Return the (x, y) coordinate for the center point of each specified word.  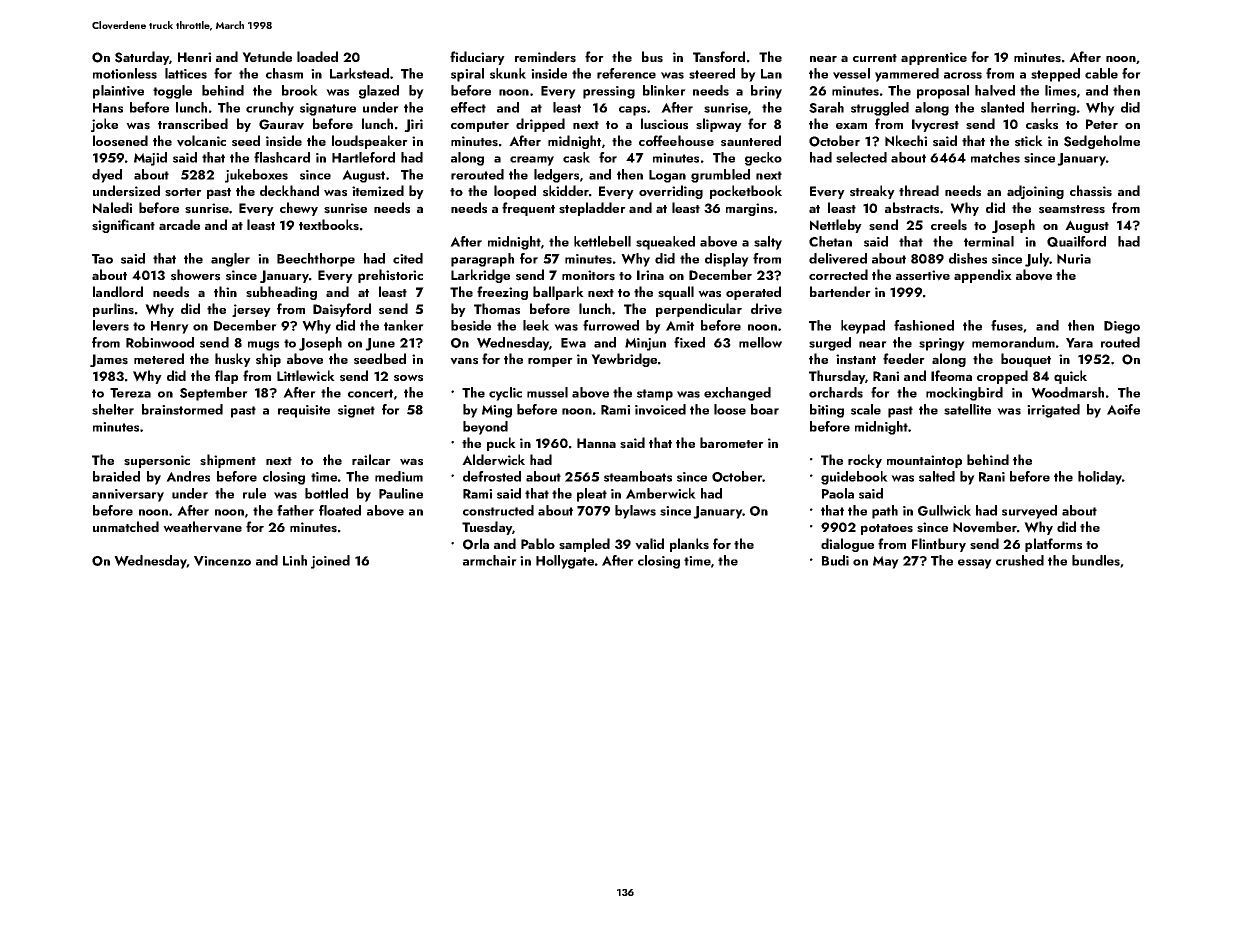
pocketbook (746, 192)
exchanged (737, 394)
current (875, 58)
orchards (836, 392)
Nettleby (836, 226)
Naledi (112, 207)
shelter (113, 409)
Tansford (719, 57)
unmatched (126, 526)
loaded (317, 56)
